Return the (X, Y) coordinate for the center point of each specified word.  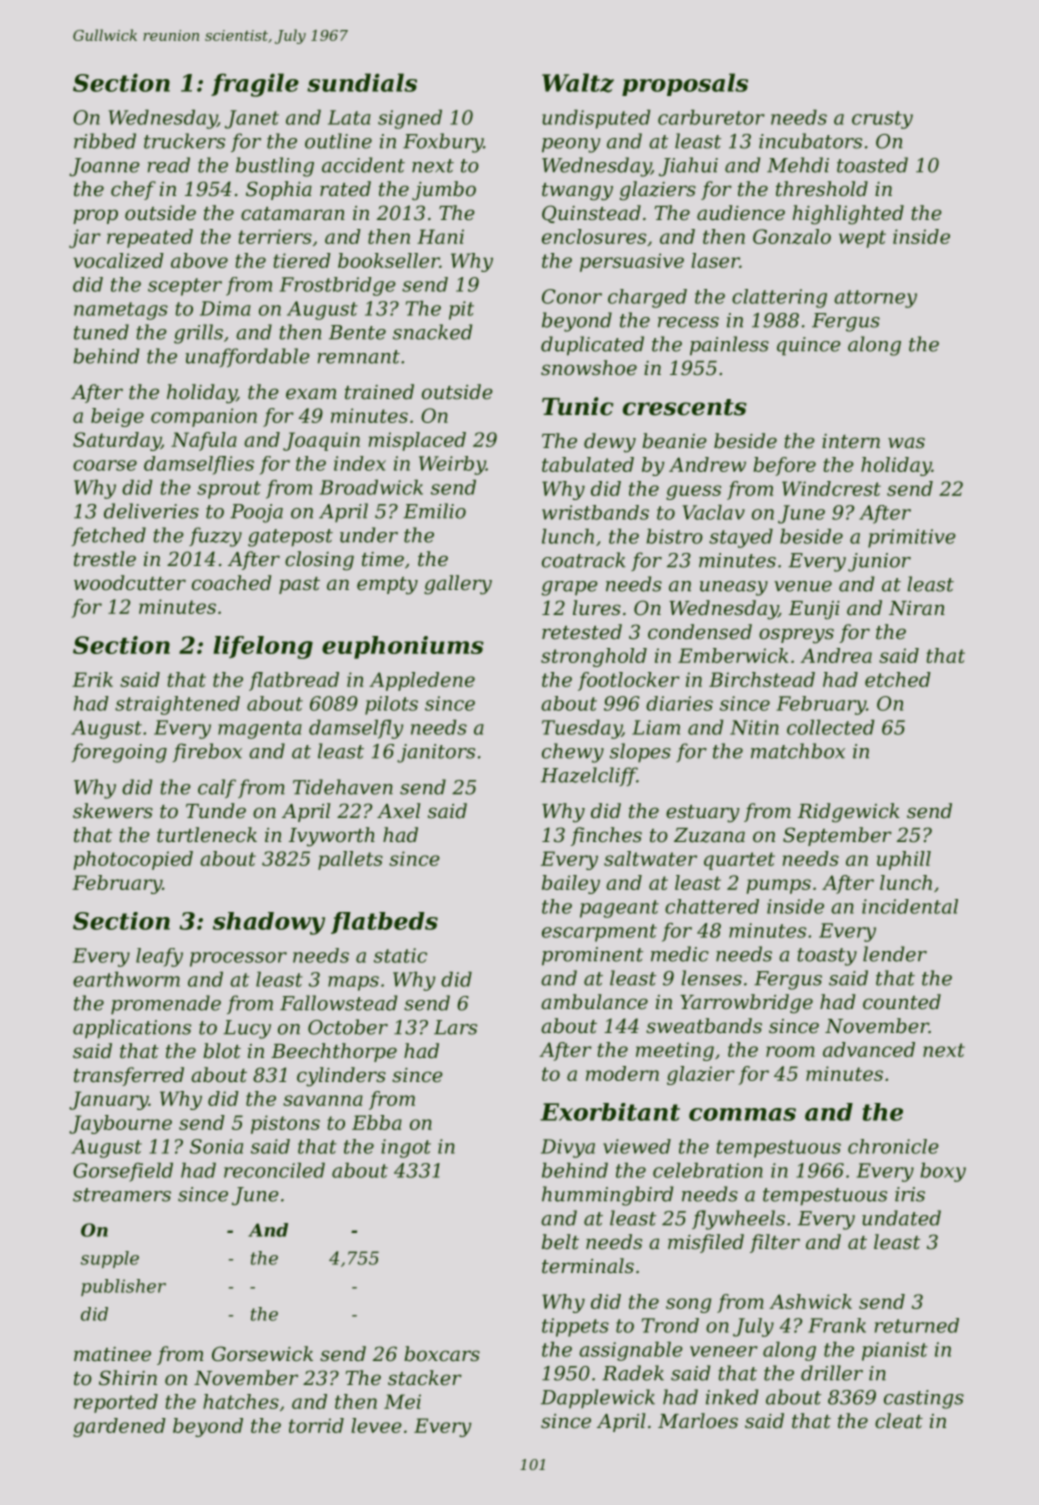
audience (741, 213)
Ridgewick (849, 813)
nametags (121, 311)
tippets (575, 1327)
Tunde (216, 811)
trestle (105, 559)
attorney (875, 299)
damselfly (356, 729)
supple (110, 1259)
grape (570, 588)
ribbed (105, 141)
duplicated (592, 346)
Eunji (814, 610)
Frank (837, 1325)
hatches (241, 1401)
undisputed (596, 119)
